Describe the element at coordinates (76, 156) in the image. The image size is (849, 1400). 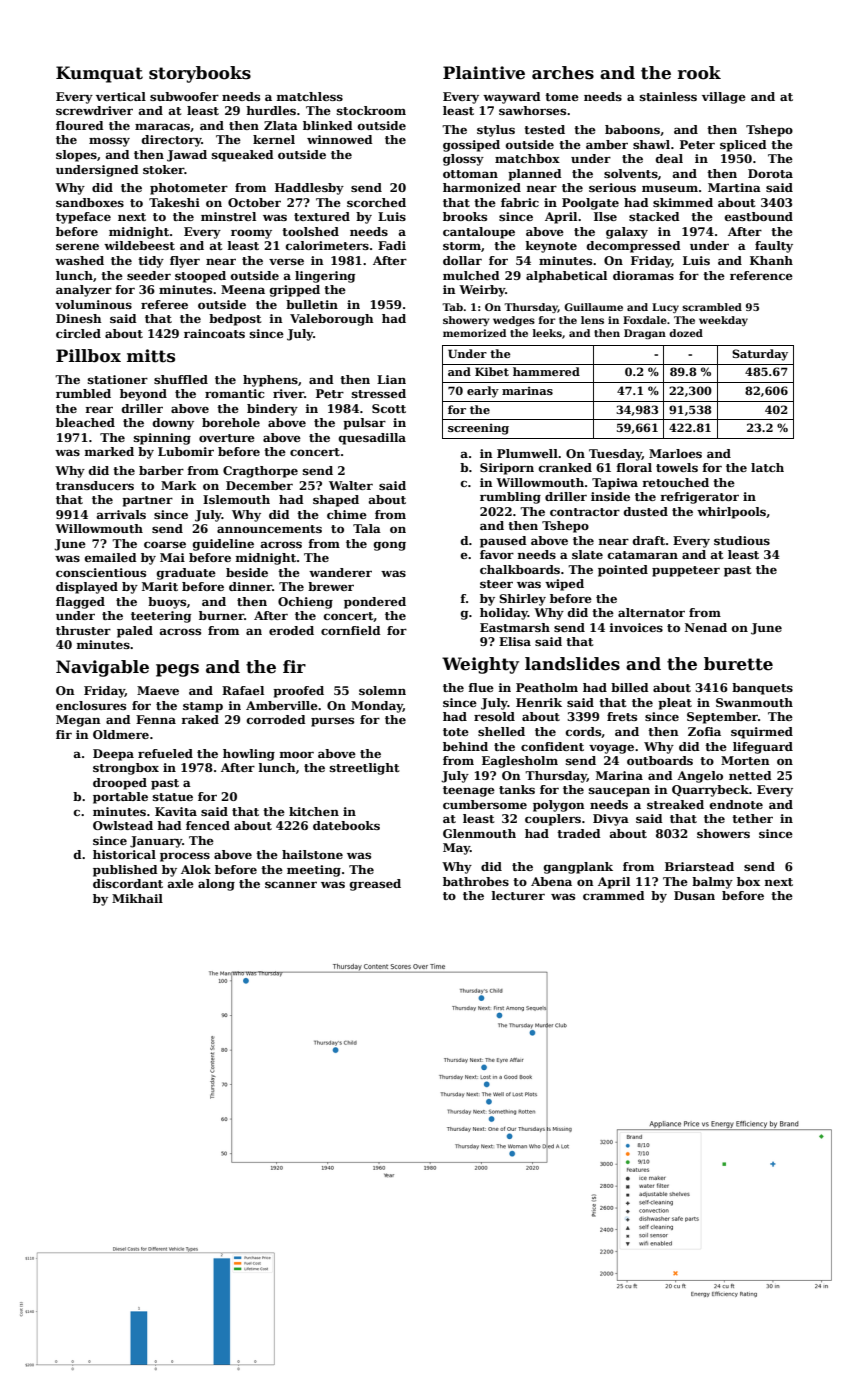
I see `slopes` at that location.
